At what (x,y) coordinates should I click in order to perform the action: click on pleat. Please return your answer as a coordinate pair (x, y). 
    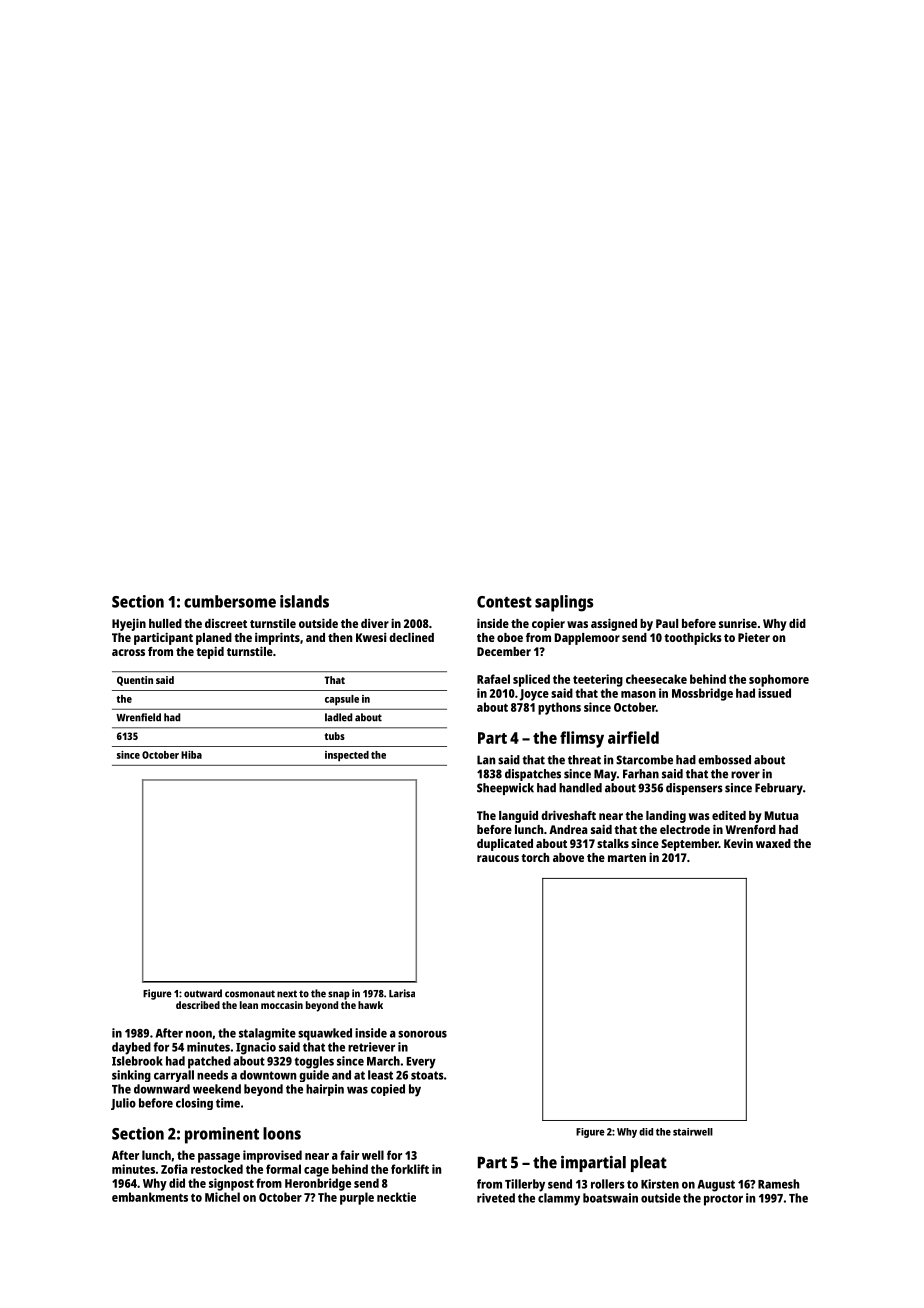
    Looking at the image, I should click on (649, 1164).
